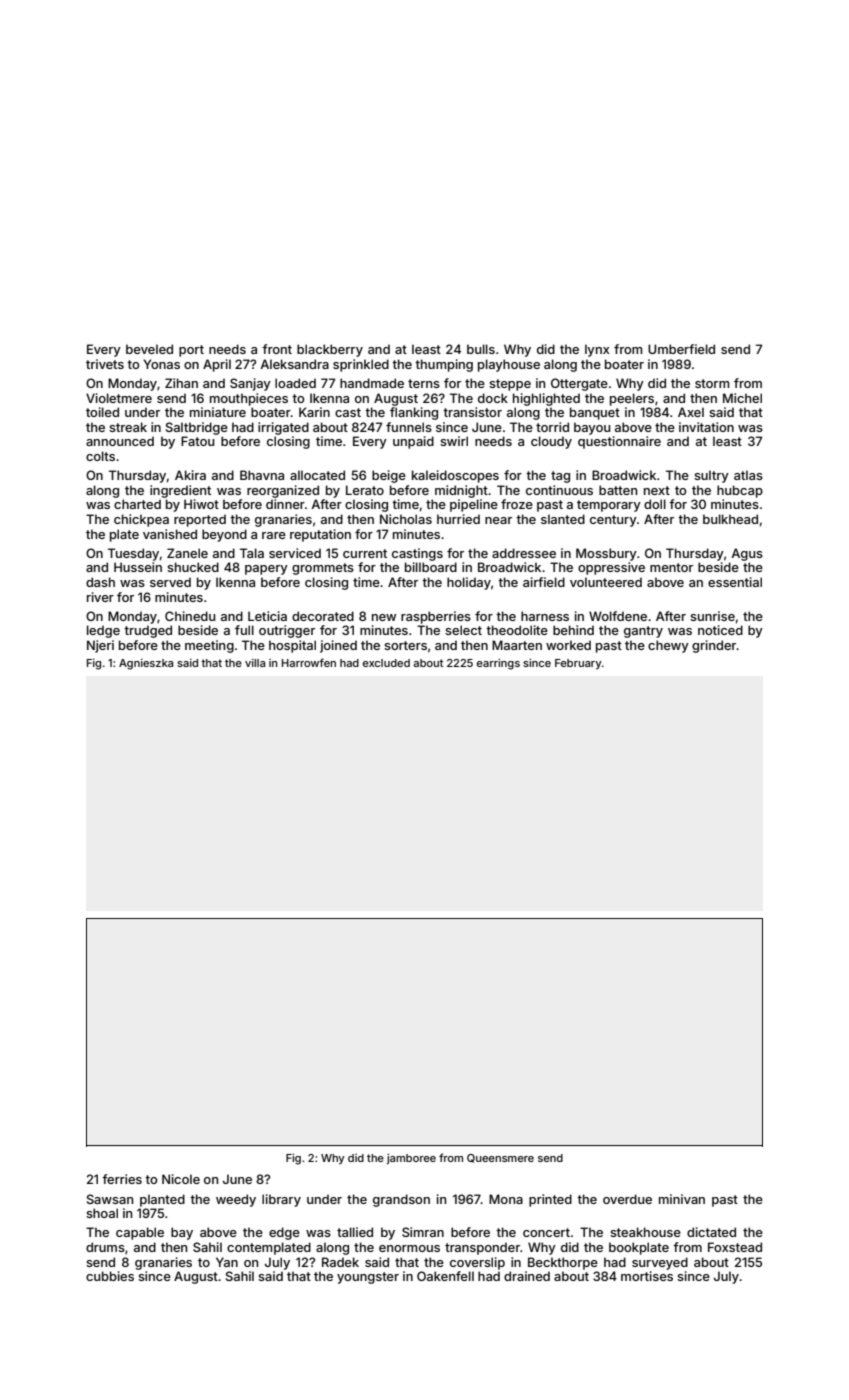 Image resolution: width=849 pixels, height=1400 pixels. What do you see at coordinates (500, 1158) in the page?
I see `Queensmere` at bounding box center [500, 1158].
